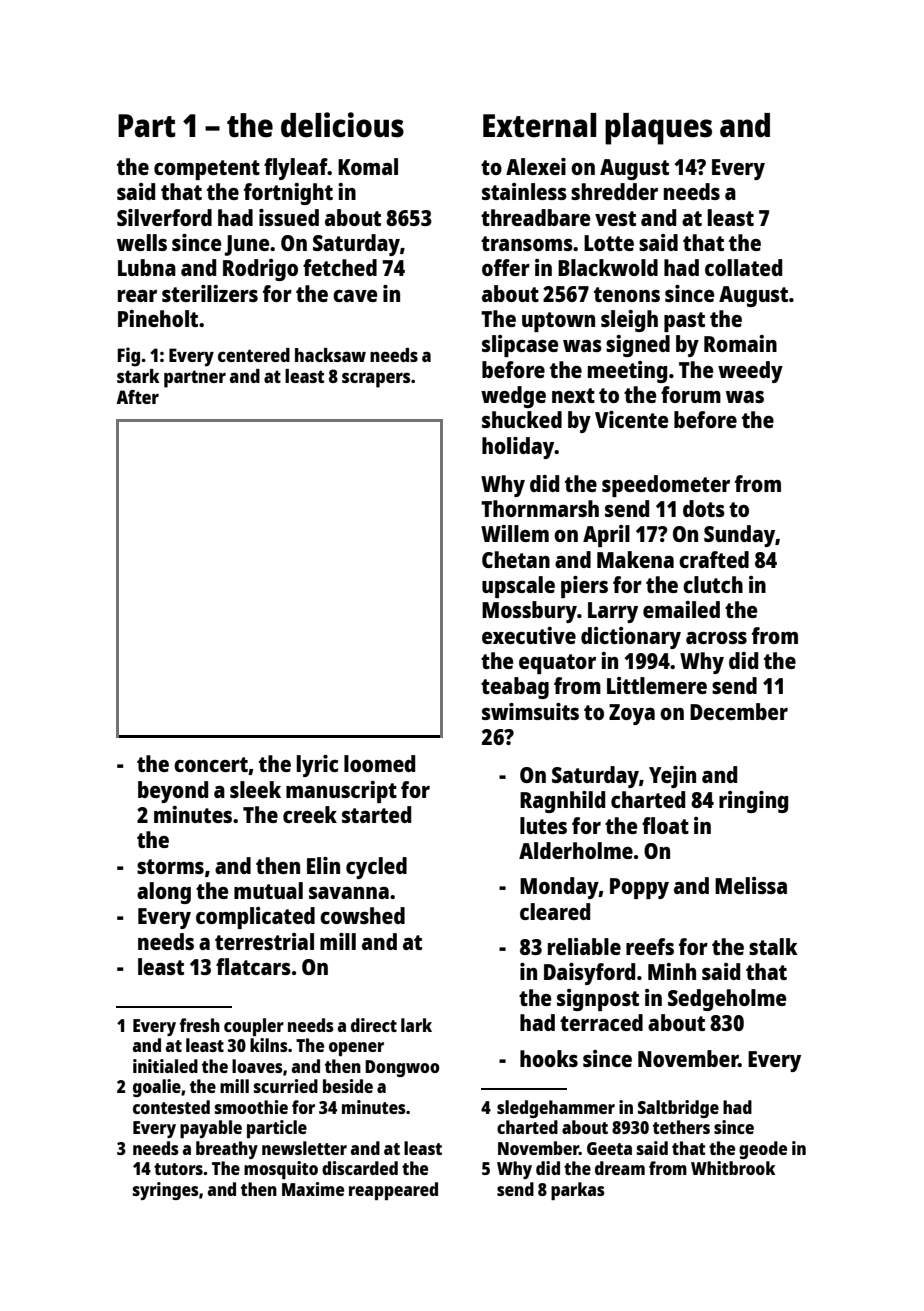 The height and width of the screenshot is (1311, 924). I want to click on Willem, so click(515, 533).
